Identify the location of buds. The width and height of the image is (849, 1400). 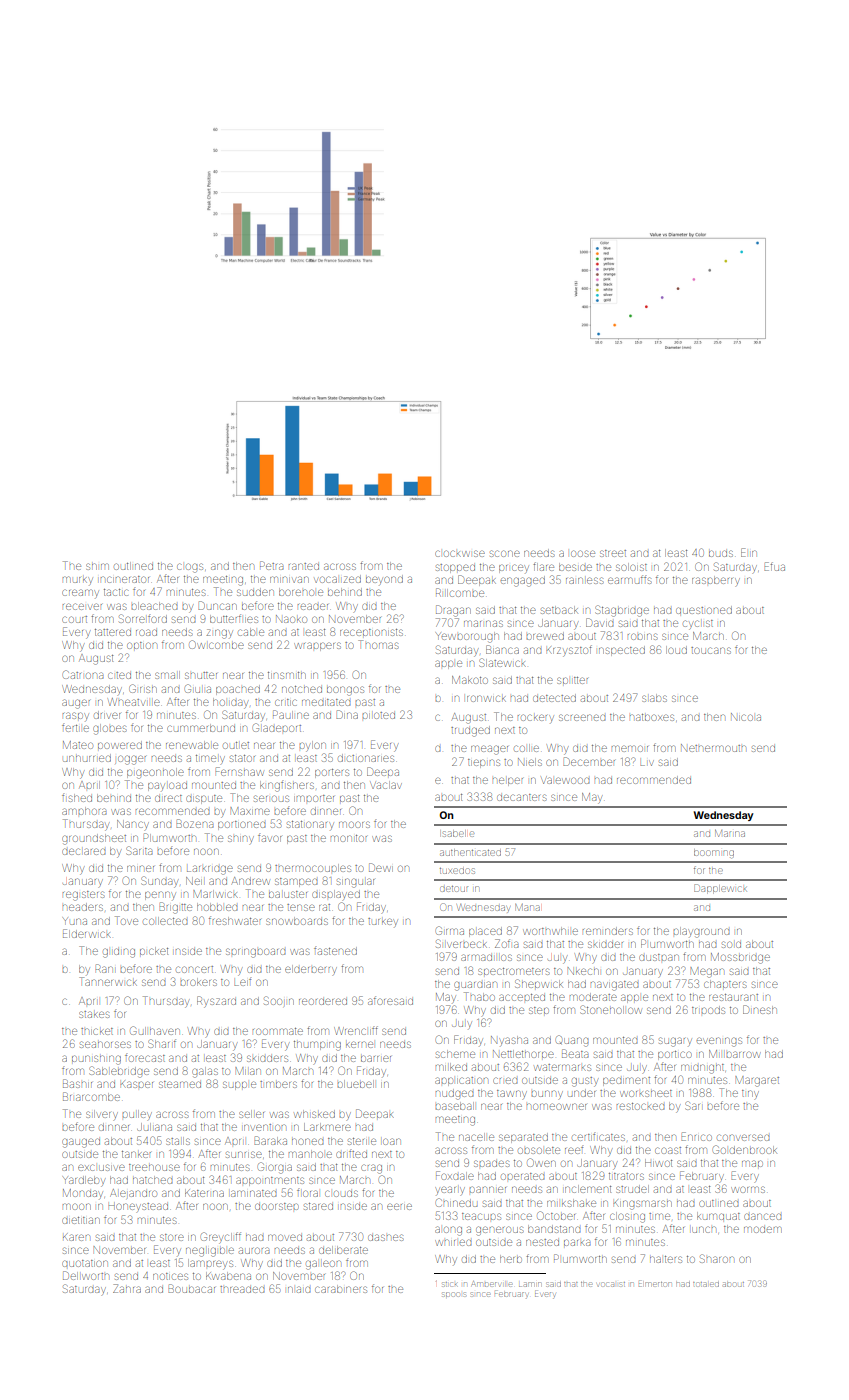
(721, 553).
